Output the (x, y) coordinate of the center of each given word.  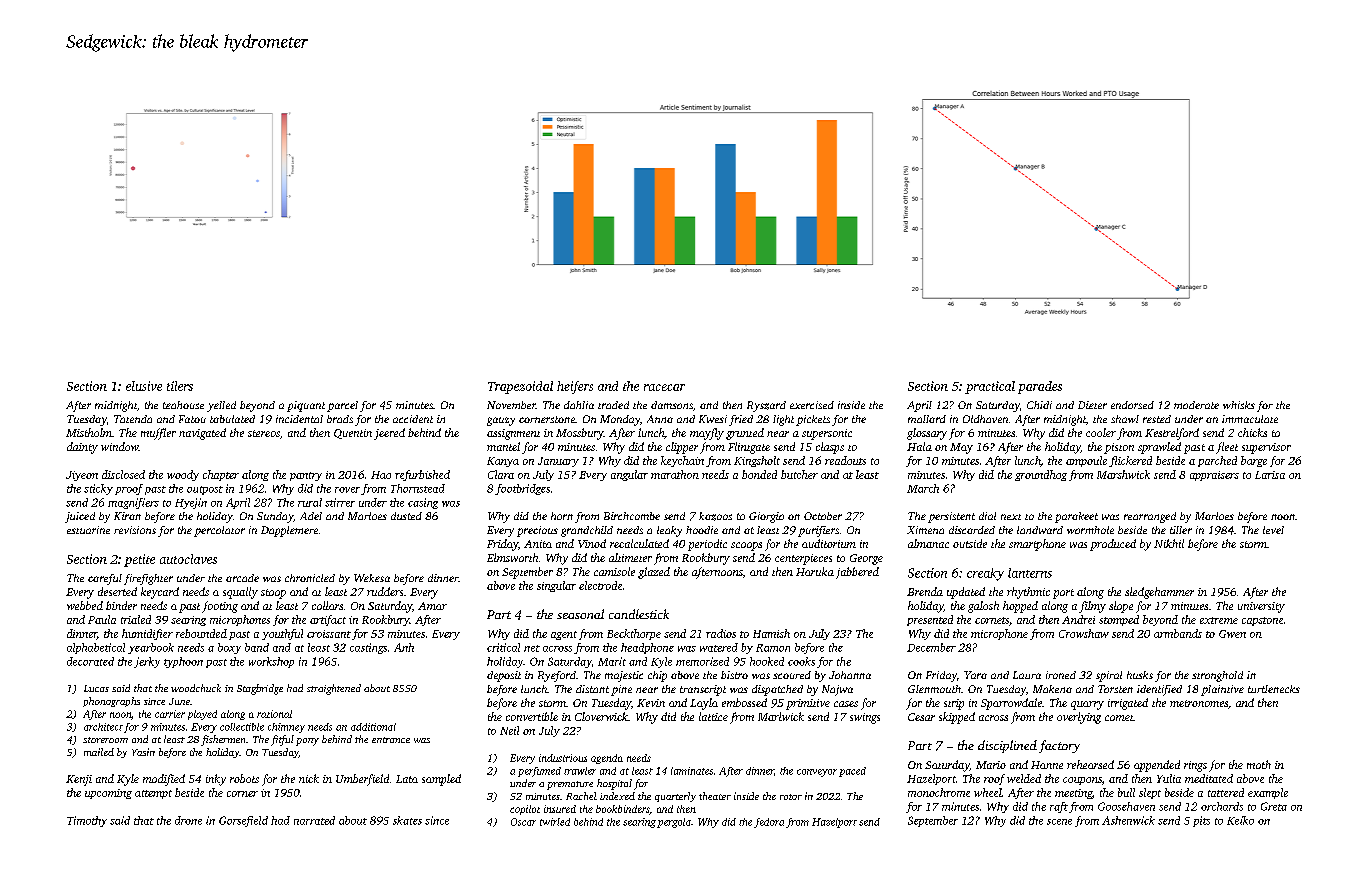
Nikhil (1169, 543)
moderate (1196, 405)
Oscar (523, 822)
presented (930, 620)
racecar (664, 387)
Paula (102, 619)
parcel (342, 406)
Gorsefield (243, 821)
